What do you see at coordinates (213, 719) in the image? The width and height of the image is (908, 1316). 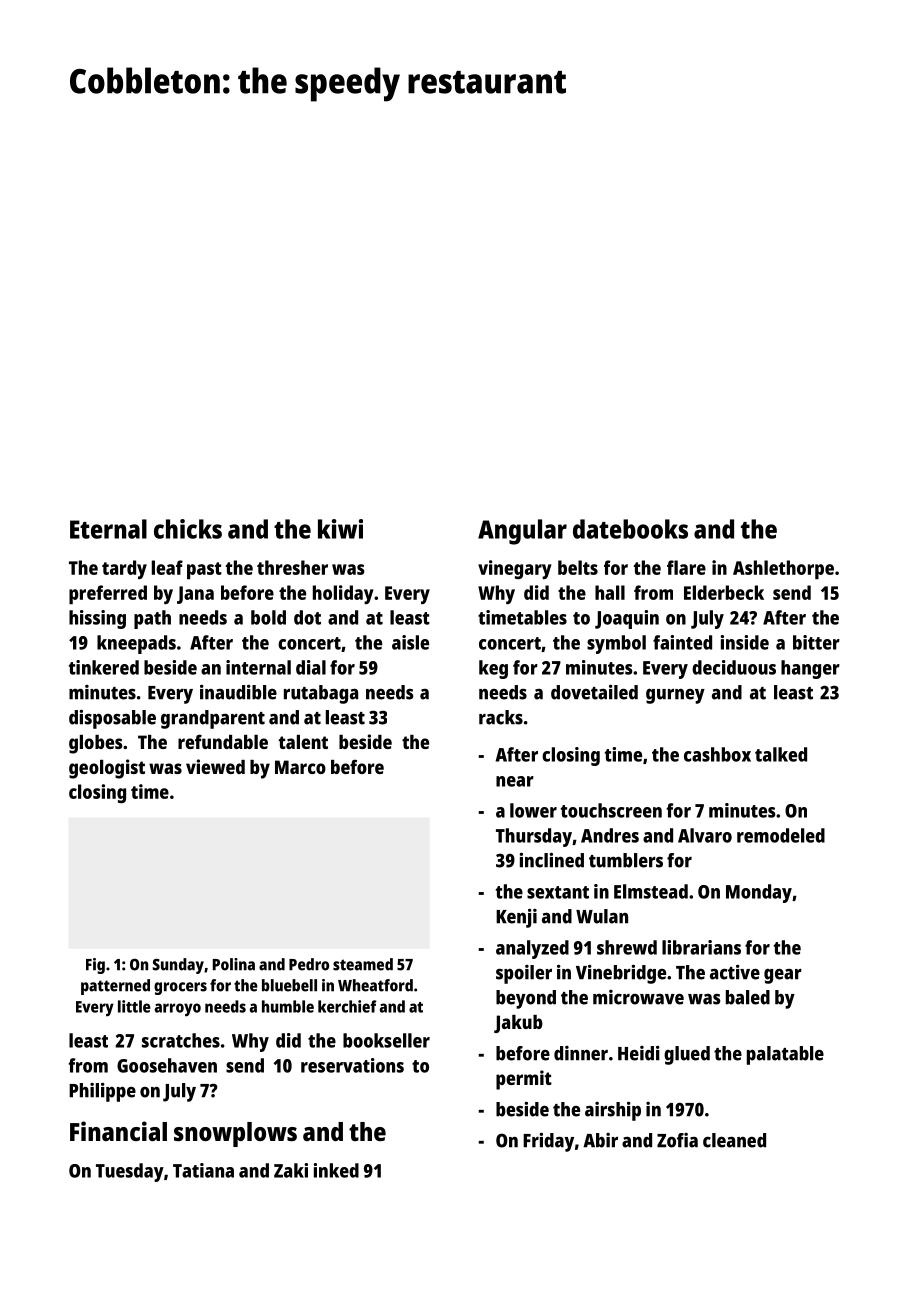 I see `grandparent` at bounding box center [213, 719].
